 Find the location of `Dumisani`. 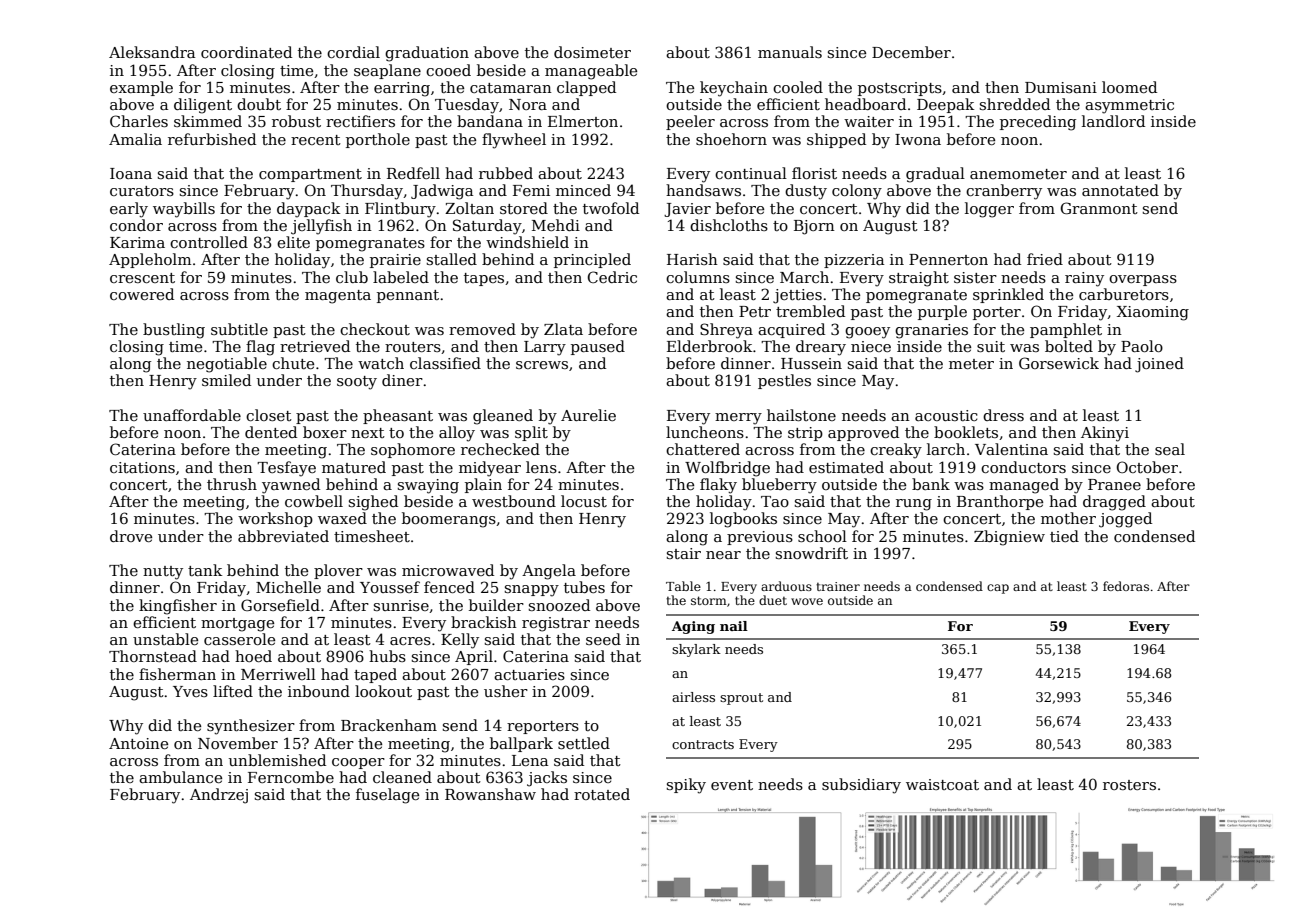

Dumisani is located at coordinates (1061, 87).
